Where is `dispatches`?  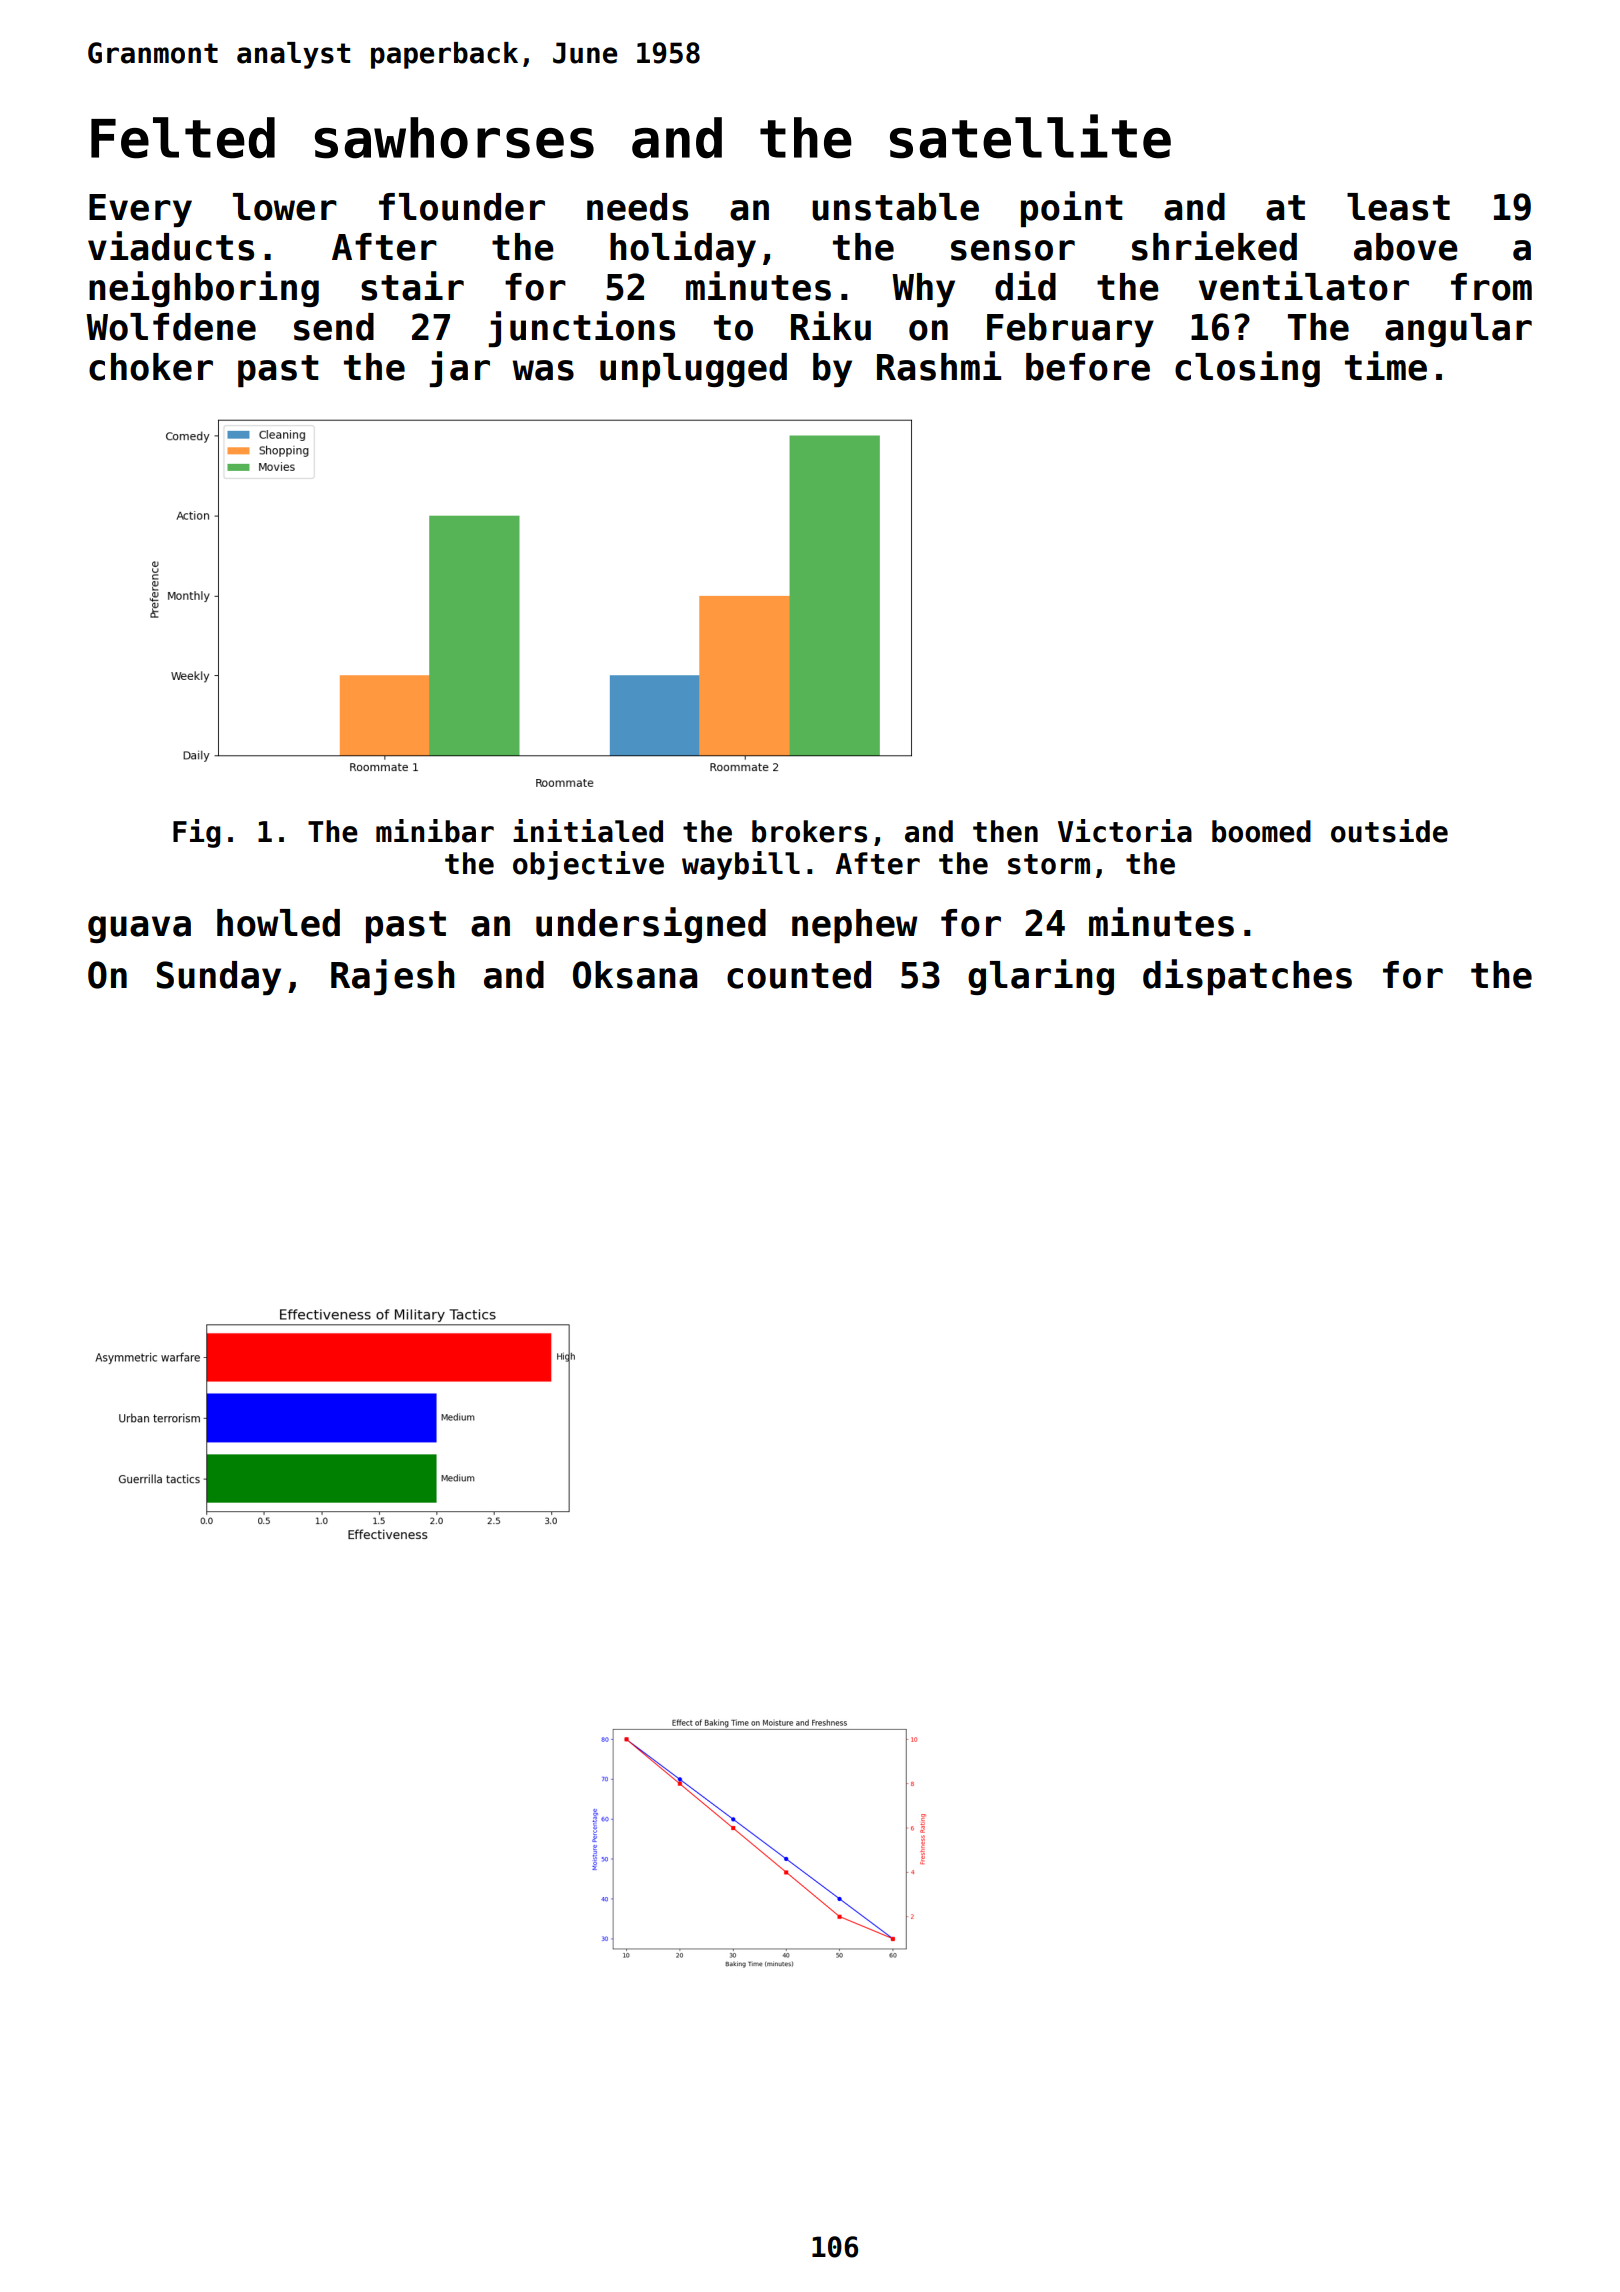
dispatches is located at coordinates (1247, 977).
